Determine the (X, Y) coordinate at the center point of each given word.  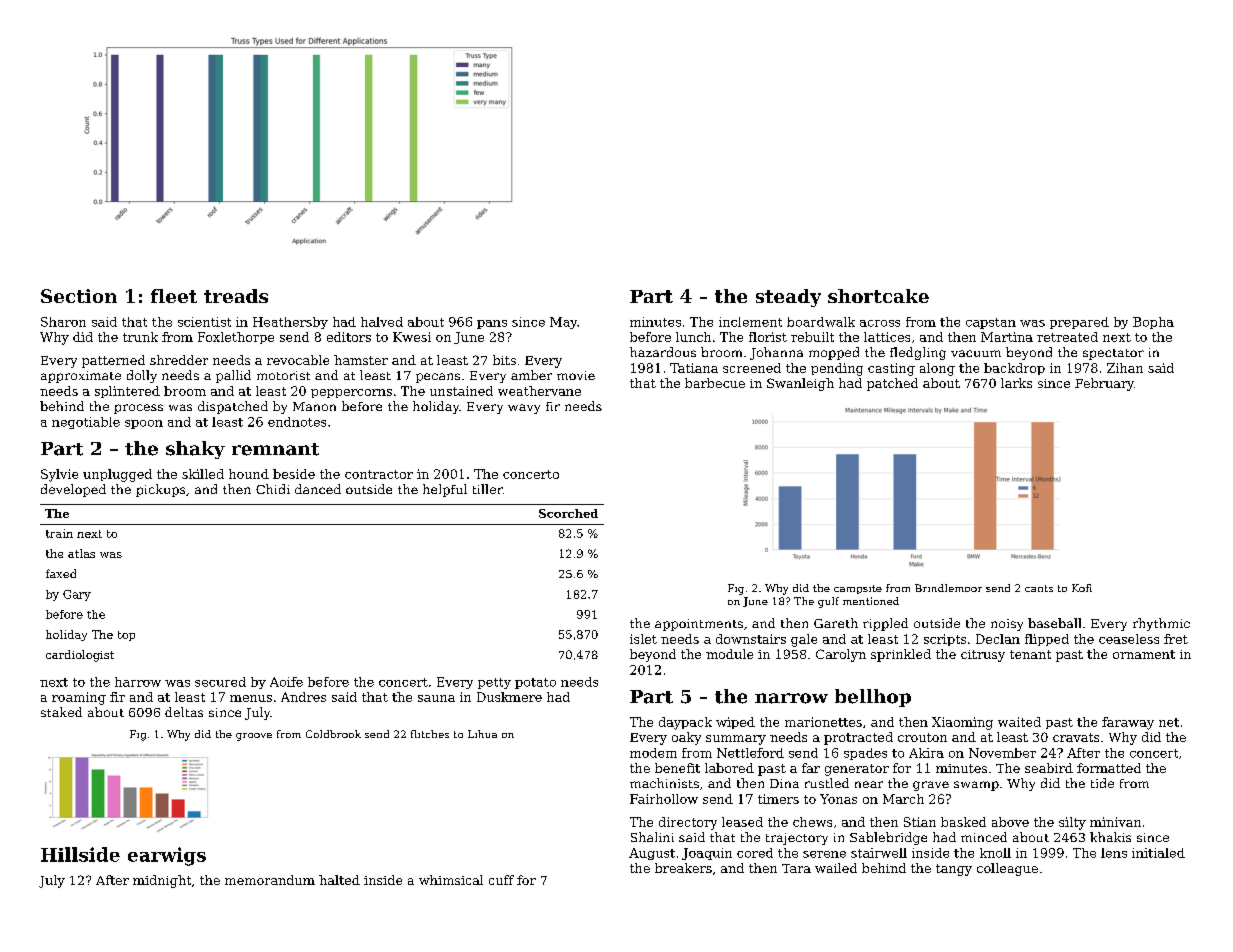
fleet (174, 296)
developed (73, 490)
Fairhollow (664, 799)
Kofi (1082, 588)
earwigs (167, 856)
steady (788, 298)
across (880, 323)
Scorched (568, 513)
